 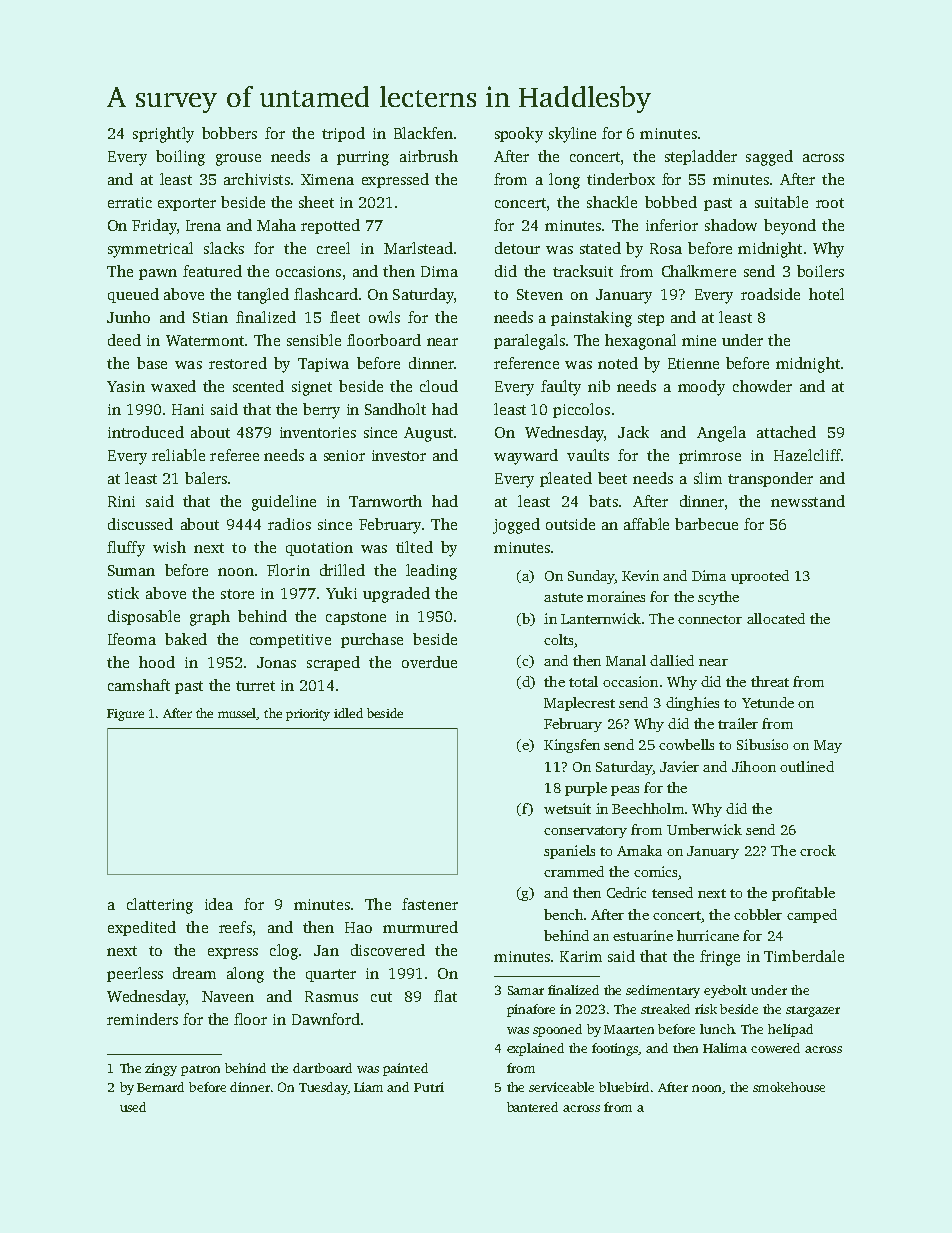 I want to click on Bernard, so click(x=160, y=1087).
